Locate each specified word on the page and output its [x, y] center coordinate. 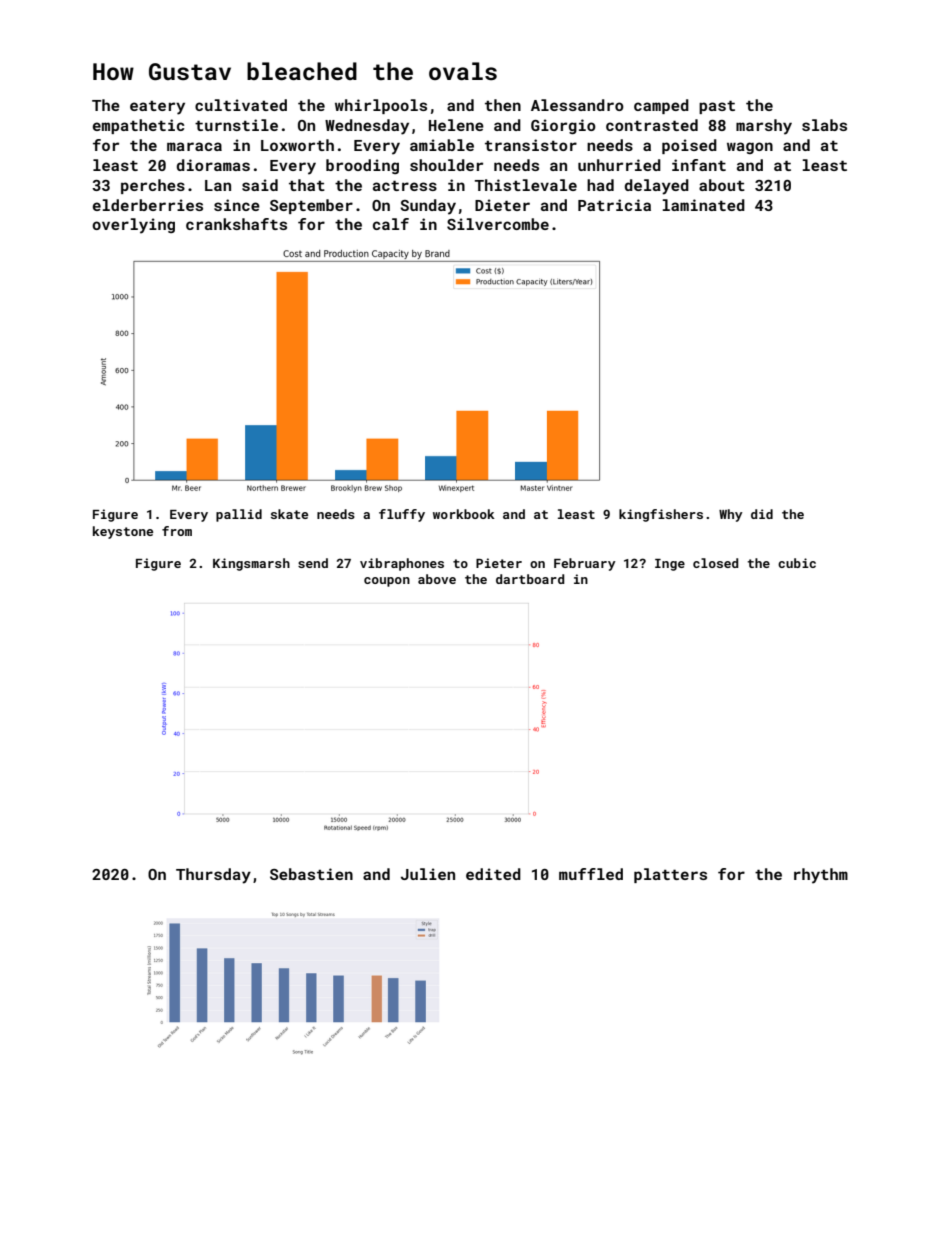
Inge [670, 565]
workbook [464, 514]
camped [661, 106]
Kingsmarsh [251, 564]
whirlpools [381, 106]
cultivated [241, 105]
